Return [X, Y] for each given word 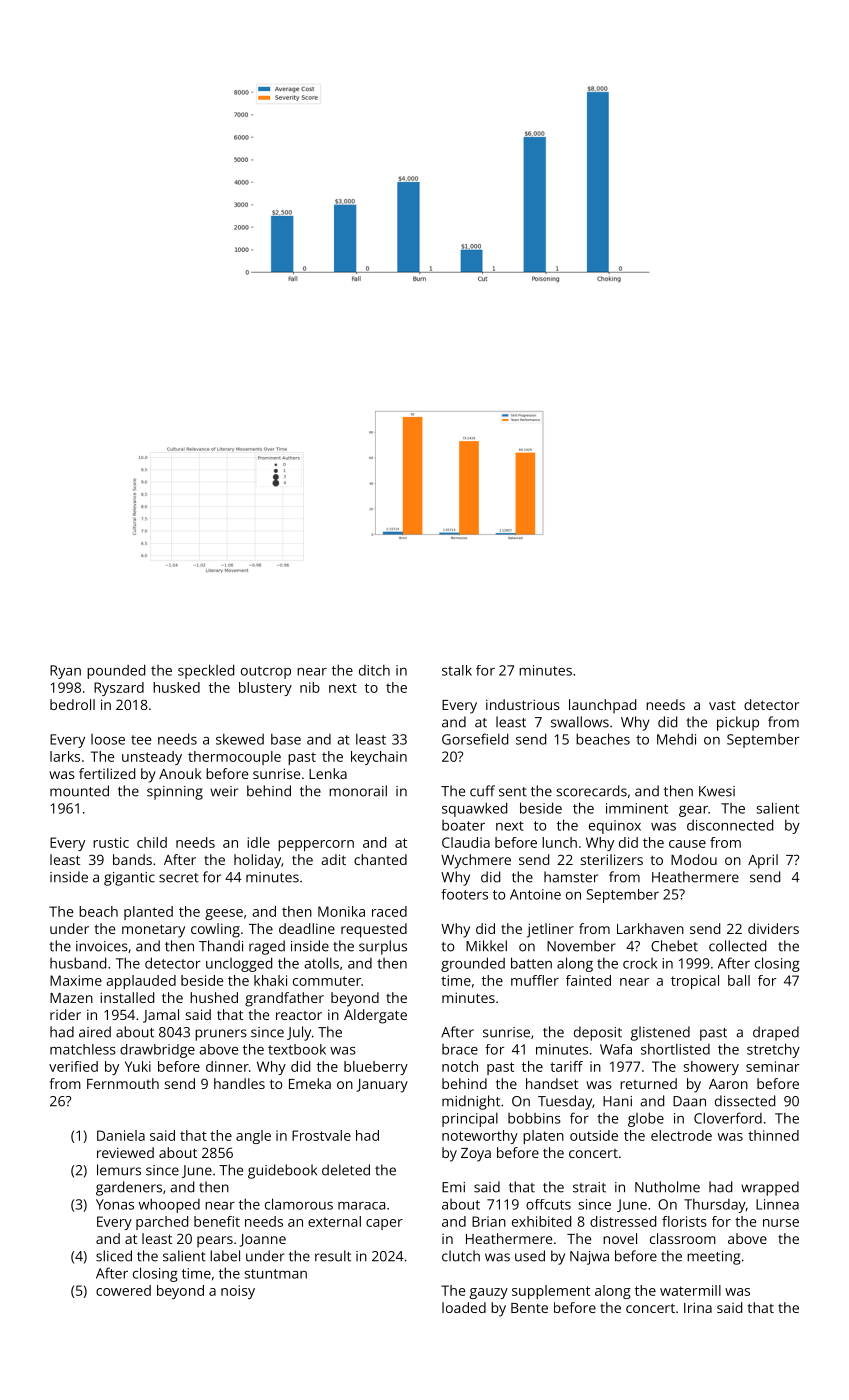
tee [141, 740]
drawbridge [157, 1051]
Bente [529, 1308]
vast [722, 705]
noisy [238, 1292]
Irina [698, 1307]
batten [531, 963]
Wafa [616, 1049]
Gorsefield [475, 739]
